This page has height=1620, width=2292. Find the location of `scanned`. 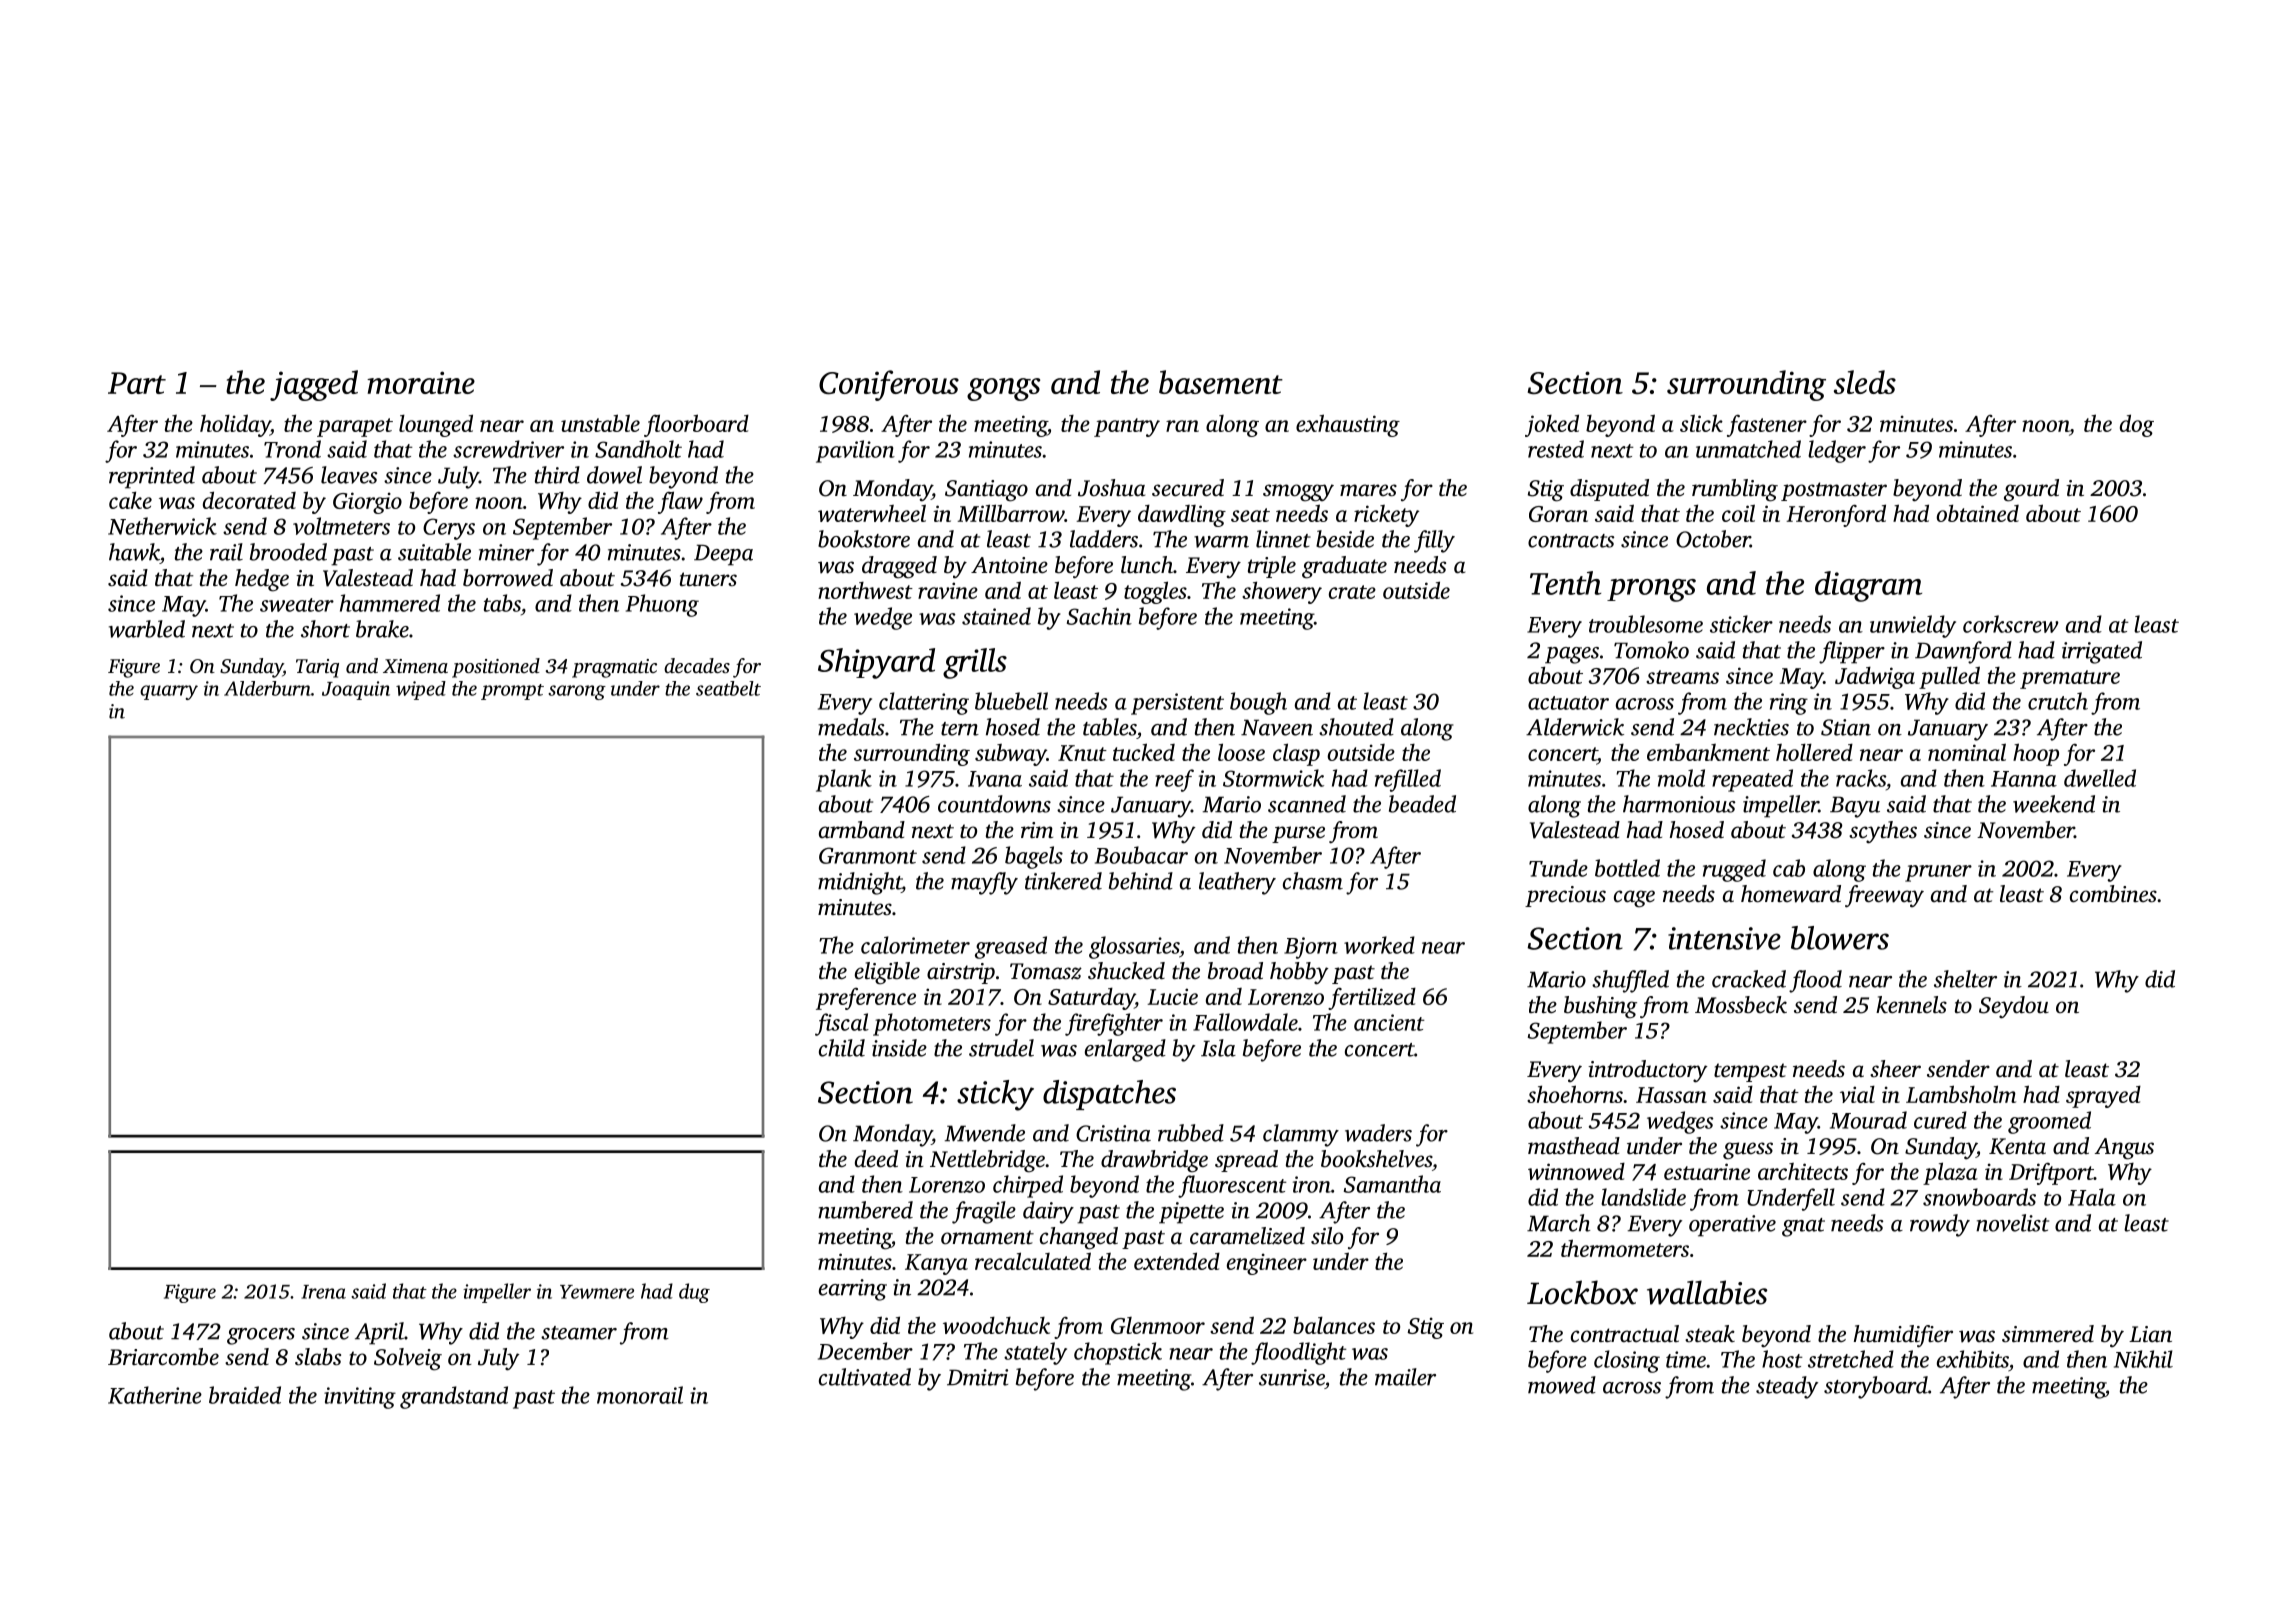

scanned is located at coordinates (1307, 804).
